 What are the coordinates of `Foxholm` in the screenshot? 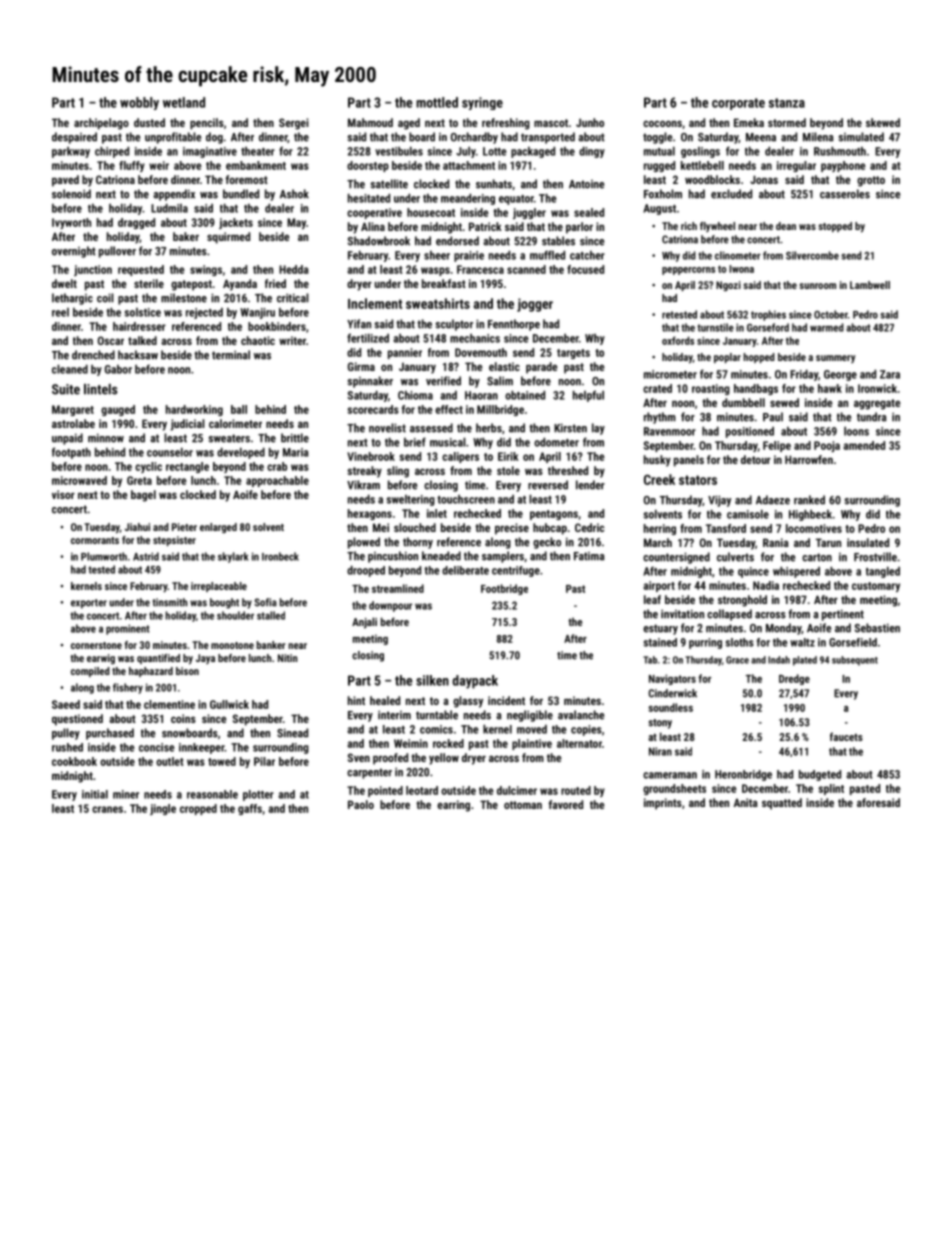 It's located at (663, 194).
